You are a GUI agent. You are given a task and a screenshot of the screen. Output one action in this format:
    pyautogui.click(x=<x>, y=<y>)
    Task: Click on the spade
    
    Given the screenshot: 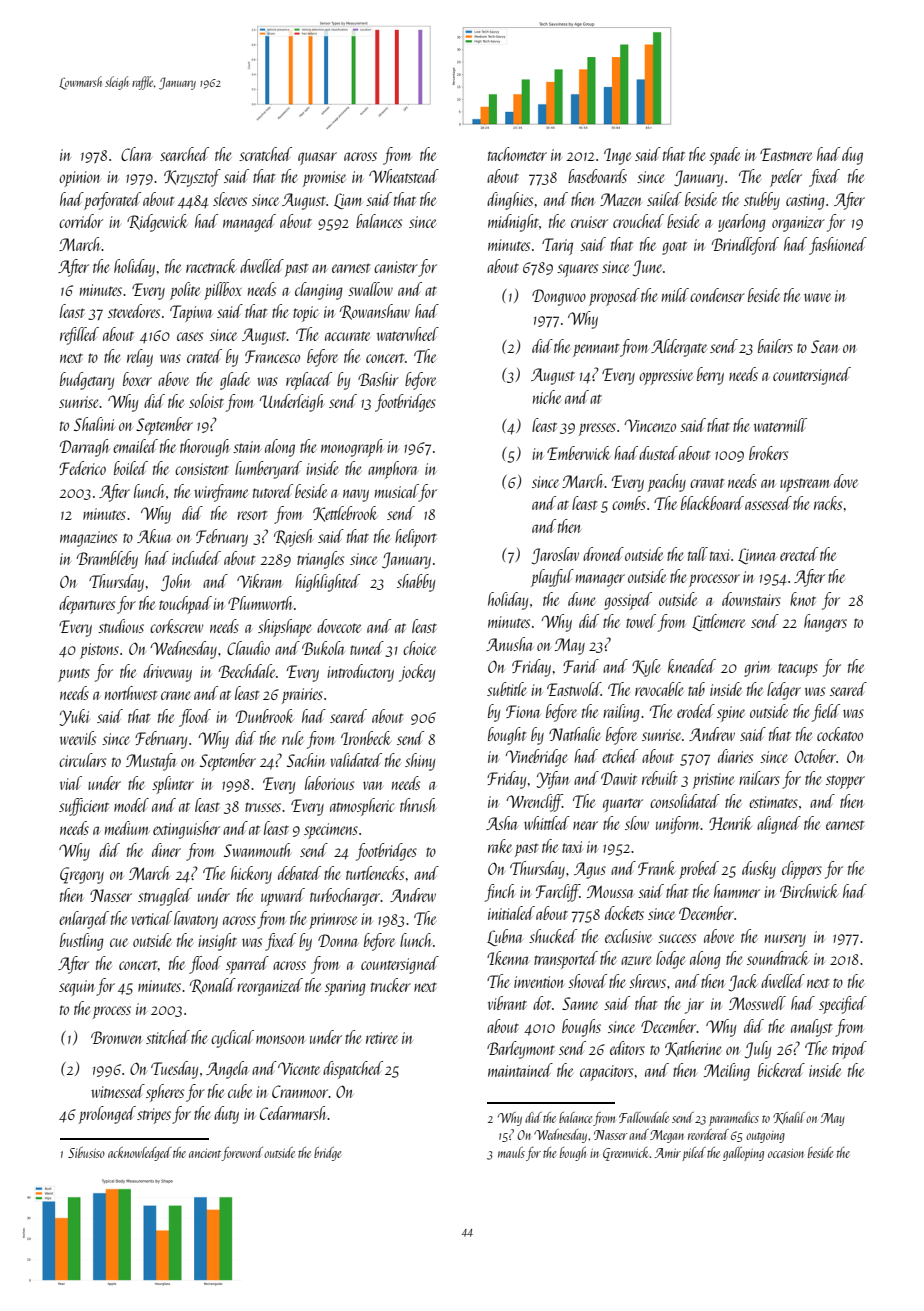 What is the action you would take?
    pyautogui.click(x=724, y=156)
